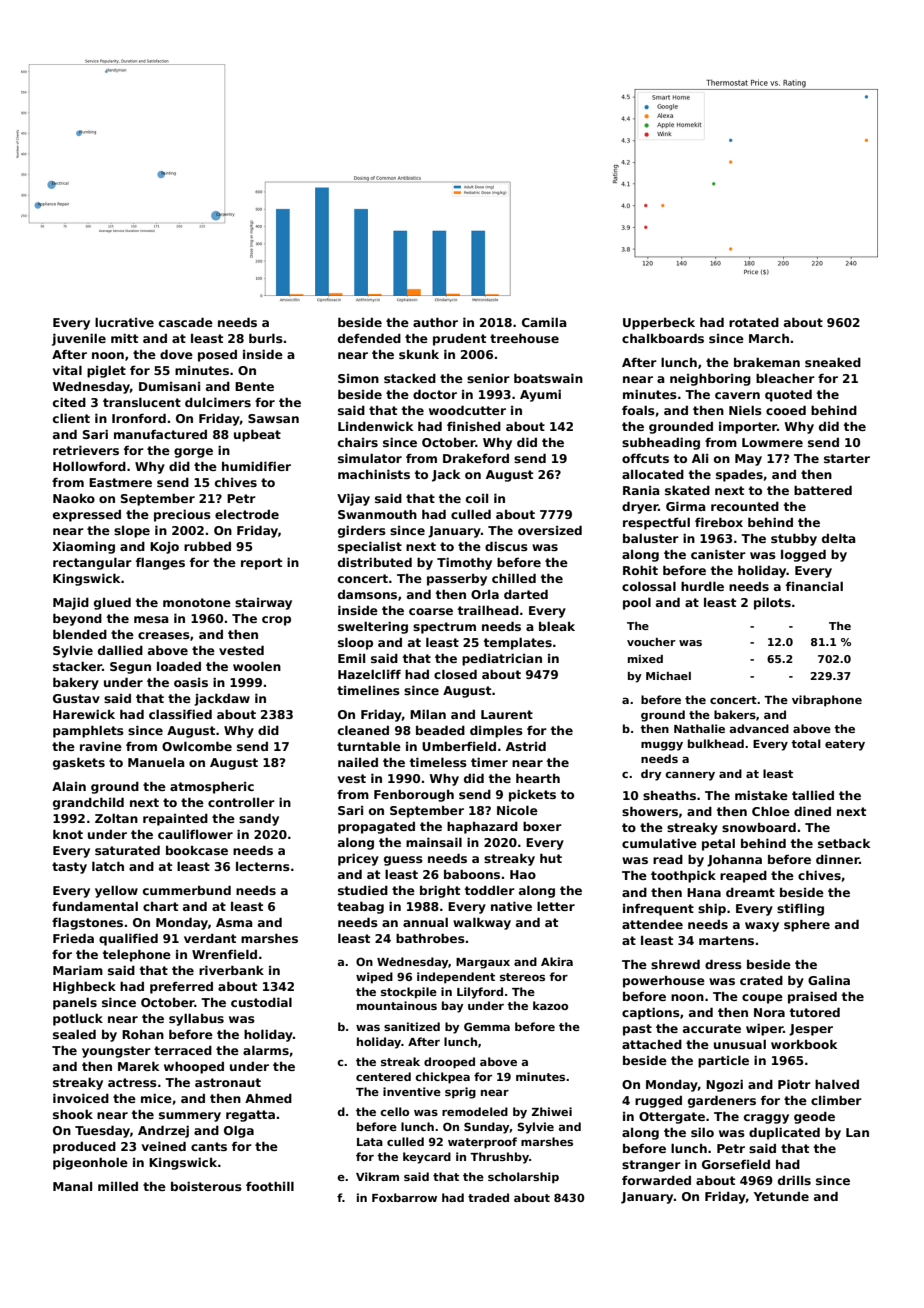 Image resolution: width=924 pixels, height=1308 pixels. Describe the element at coordinates (79, 764) in the document. I see `gaskets` at that location.
